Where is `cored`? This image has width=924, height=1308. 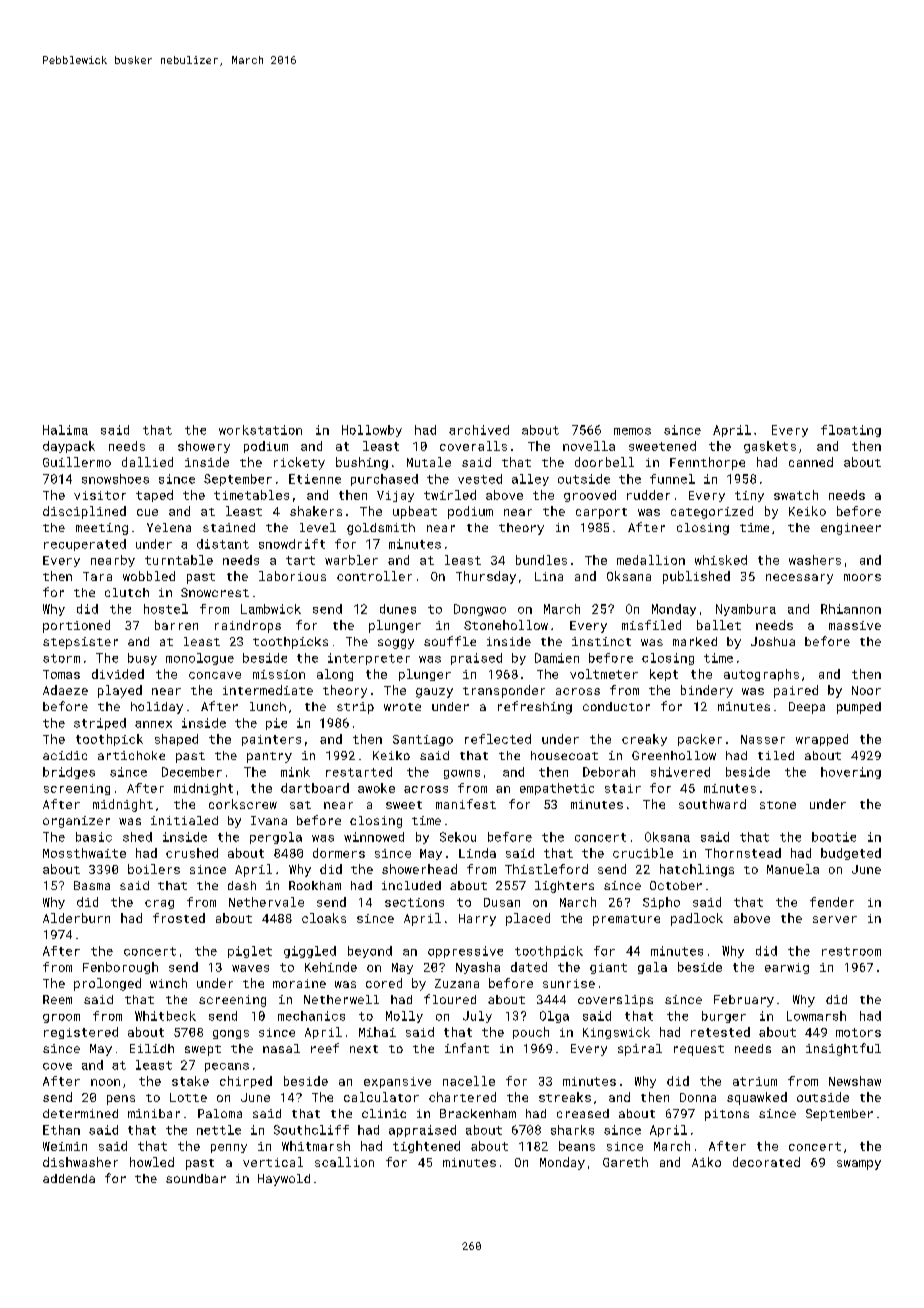 cored is located at coordinates (384, 983).
